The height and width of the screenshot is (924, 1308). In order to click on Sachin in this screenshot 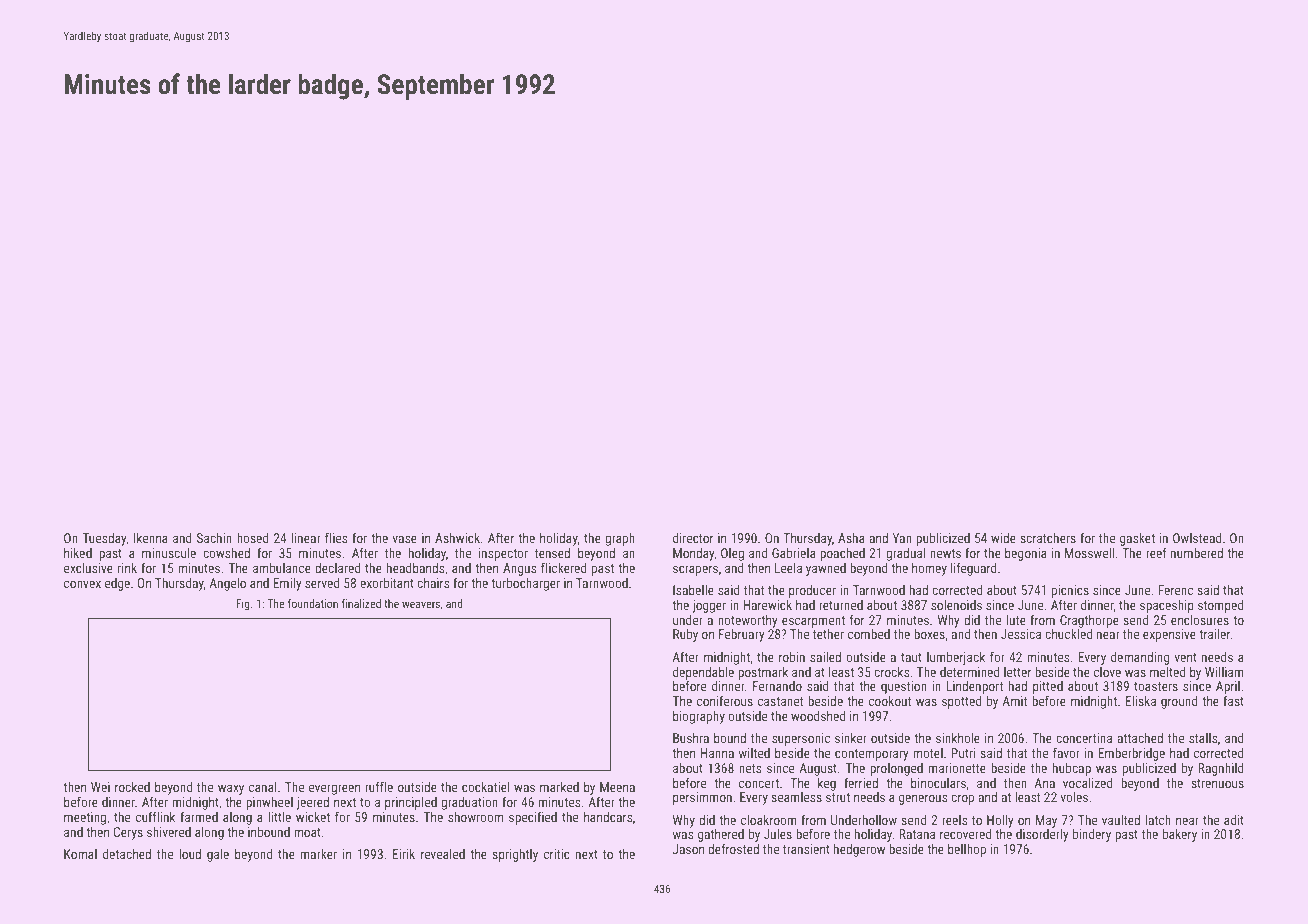, I will do `click(214, 538)`.
